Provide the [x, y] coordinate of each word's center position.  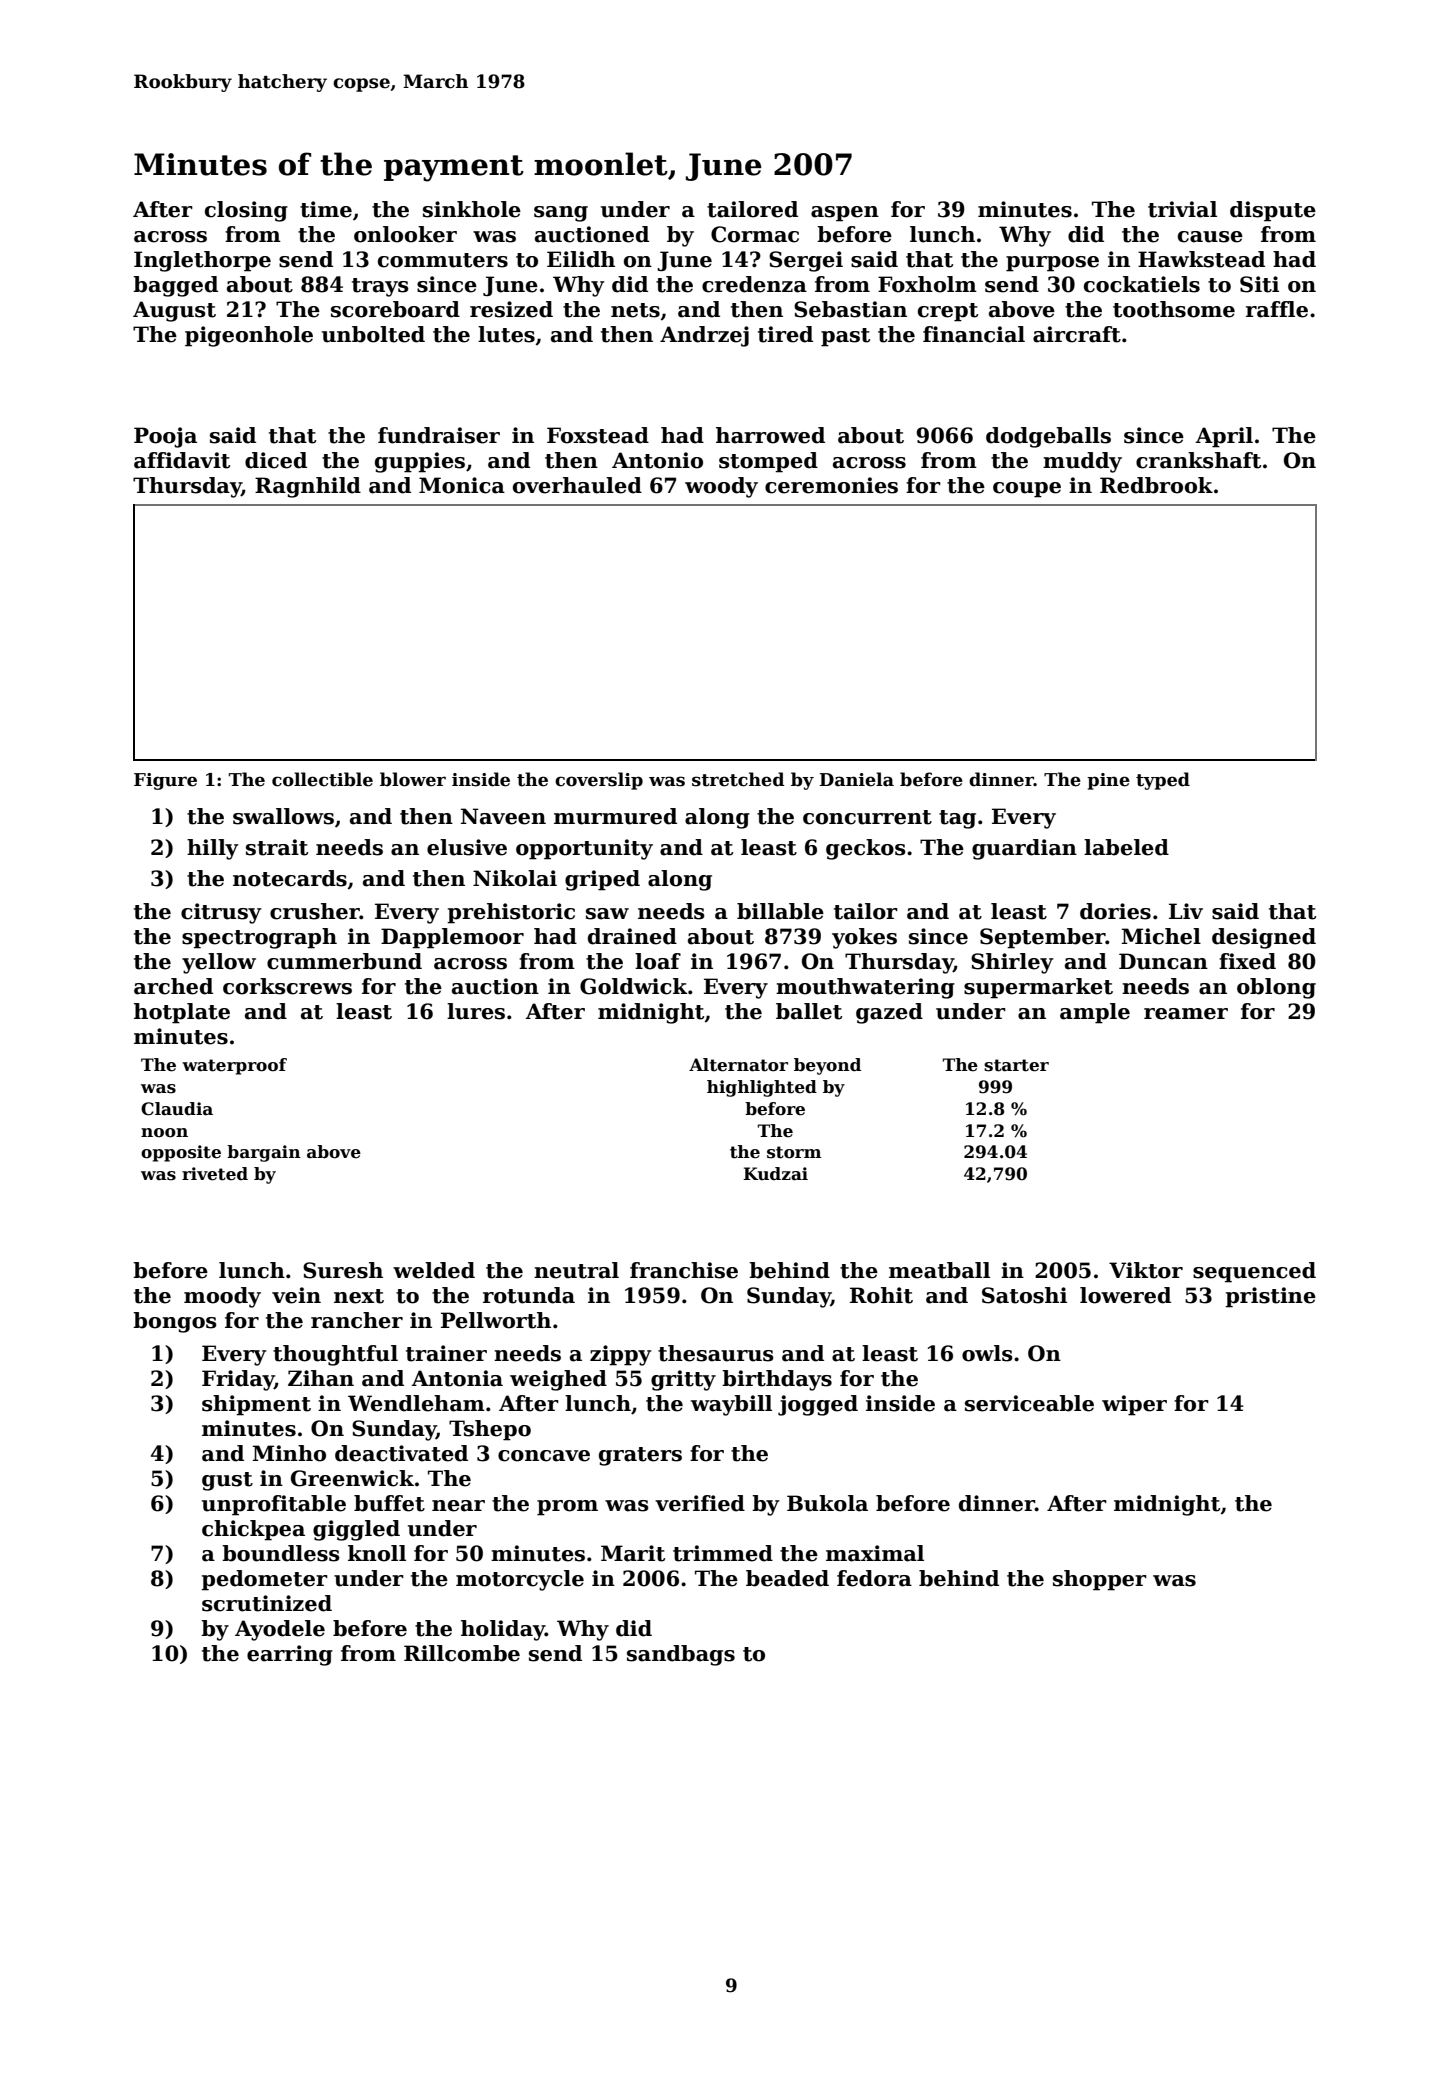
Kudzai [775, 1174]
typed [1163, 781]
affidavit [182, 460]
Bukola [827, 1503]
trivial [1182, 209]
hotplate [182, 1013]
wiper [1134, 1405]
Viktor [1146, 1270]
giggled [356, 1530]
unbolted [373, 334]
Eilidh [581, 259]
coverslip [599, 781]
